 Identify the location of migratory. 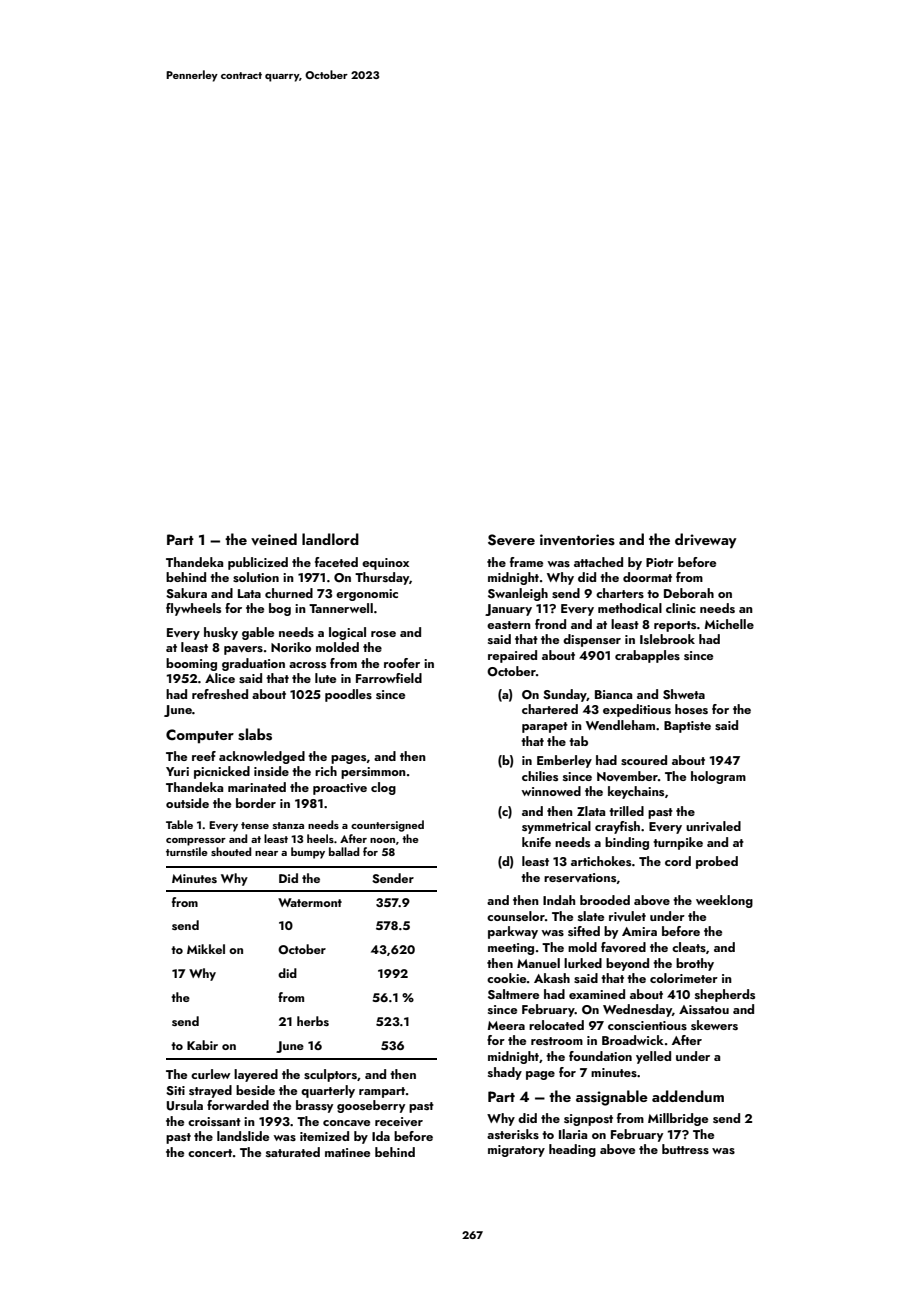
(516, 1151).
